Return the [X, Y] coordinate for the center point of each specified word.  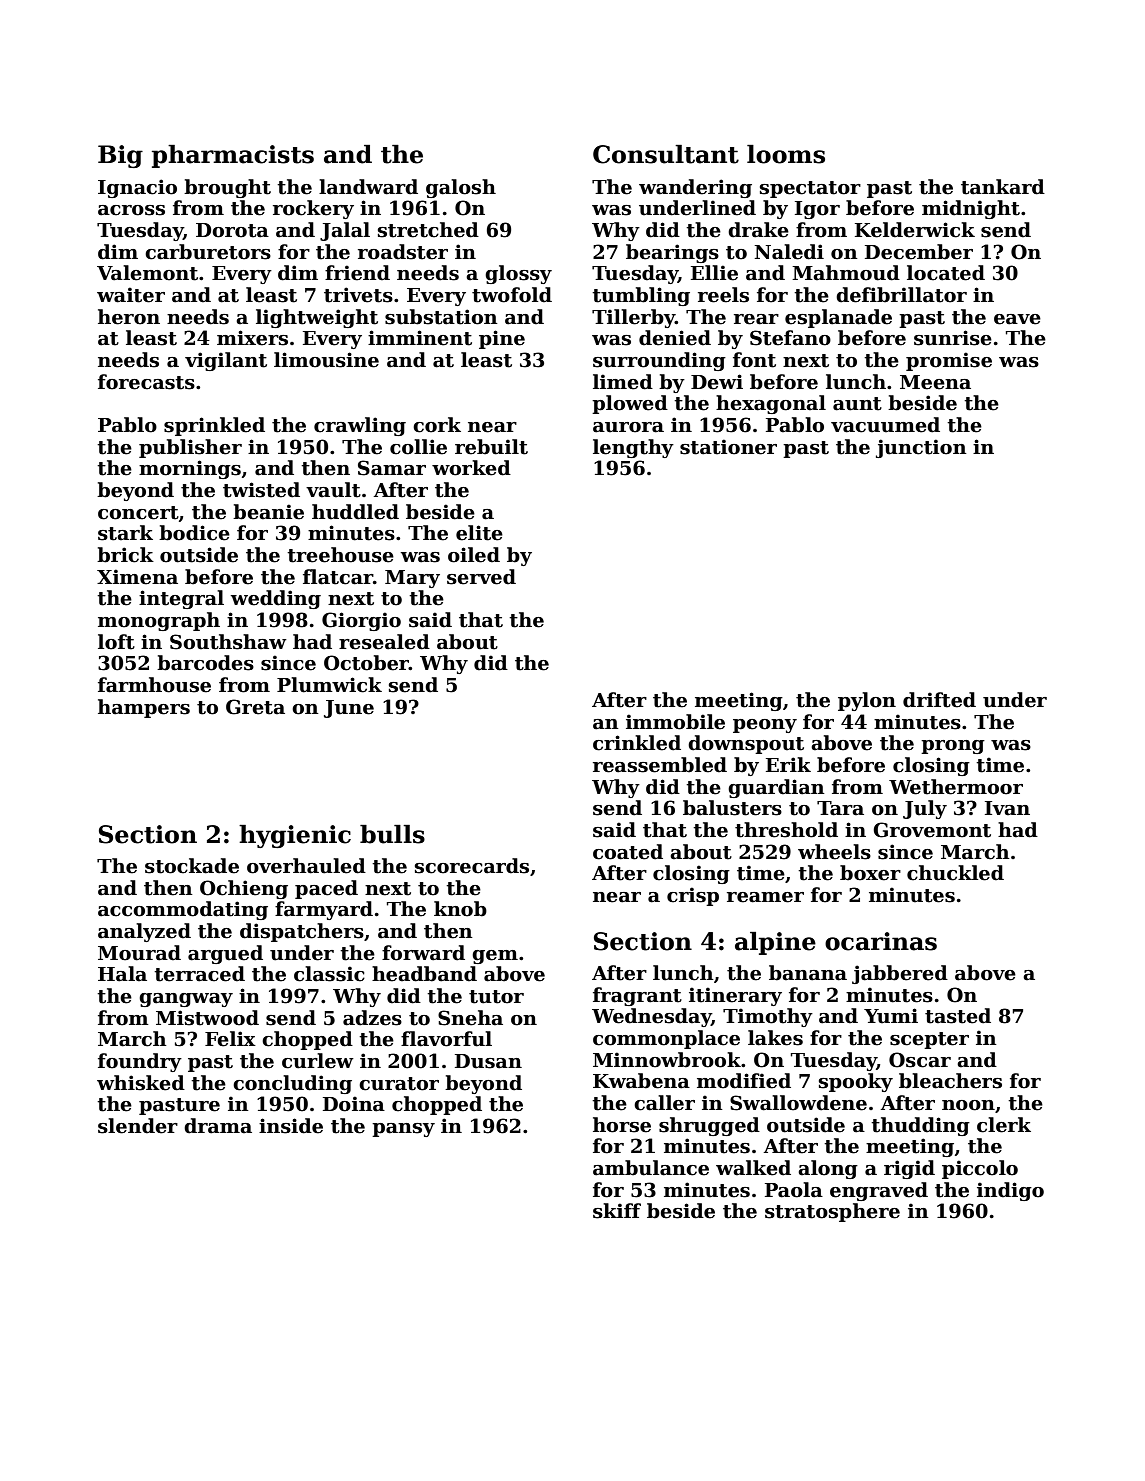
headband [424, 974]
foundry [140, 1062]
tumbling [641, 296]
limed [623, 382]
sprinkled [214, 426]
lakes [775, 1038]
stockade [192, 866]
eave [1017, 319]
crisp [693, 896]
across [131, 210]
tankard [1003, 187]
